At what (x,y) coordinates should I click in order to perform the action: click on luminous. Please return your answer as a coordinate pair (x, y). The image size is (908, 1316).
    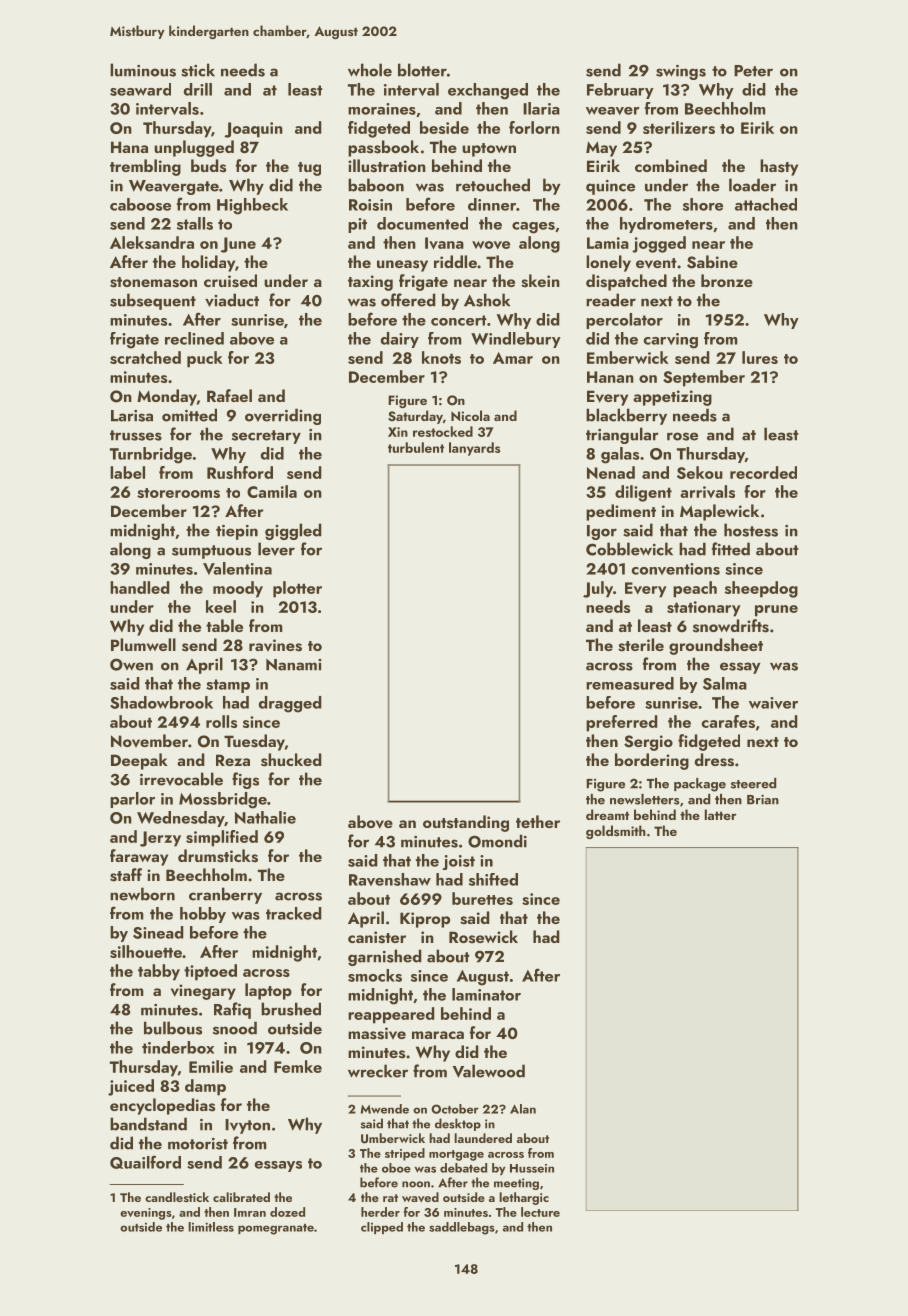
    Looking at the image, I should click on (143, 70).
